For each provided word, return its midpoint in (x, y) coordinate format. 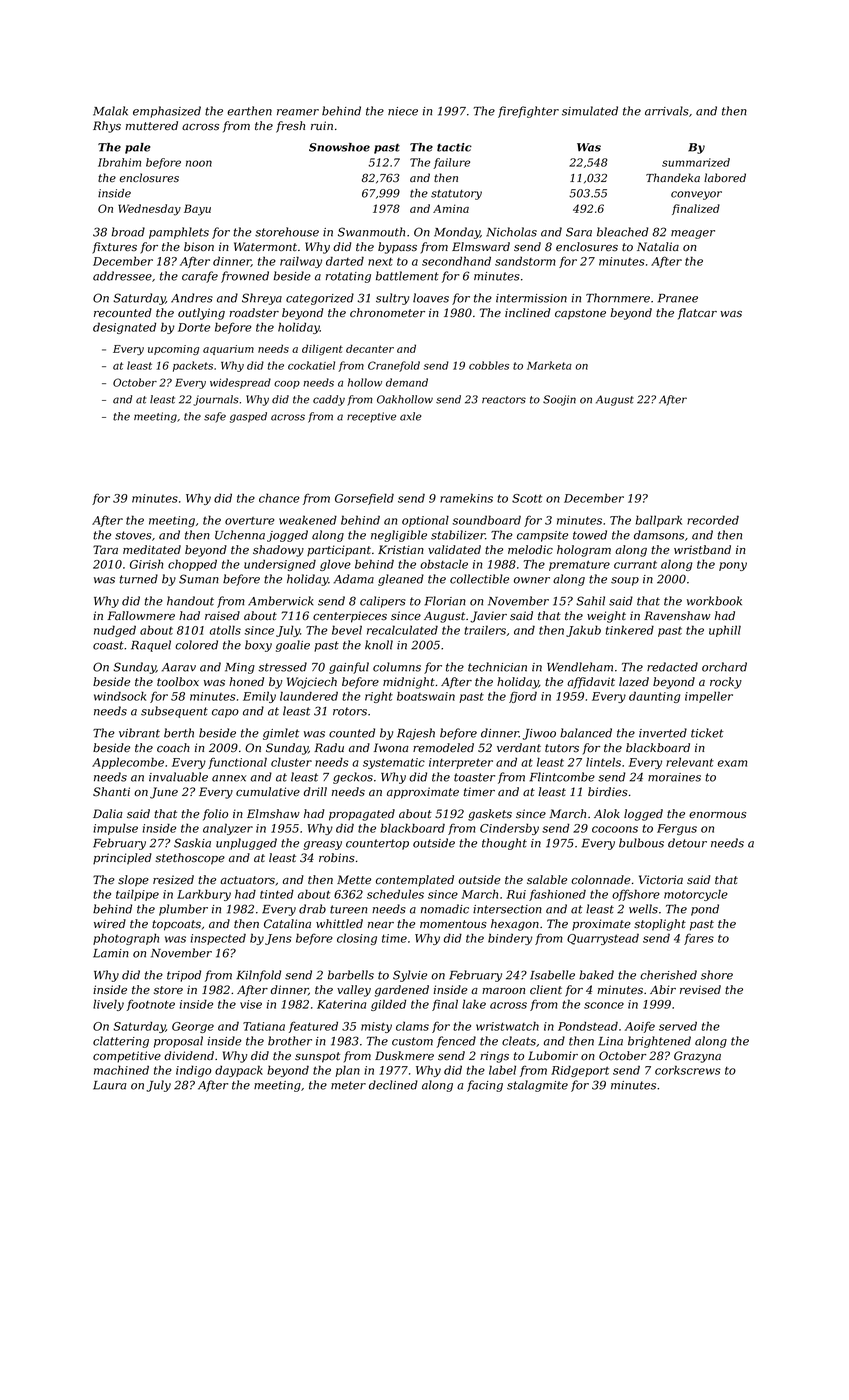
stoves (133, 535)
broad (128, 232)
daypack (239, 1071)
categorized (320, 299)
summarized (696, 162)
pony (733, 566)
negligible (399, 536)
